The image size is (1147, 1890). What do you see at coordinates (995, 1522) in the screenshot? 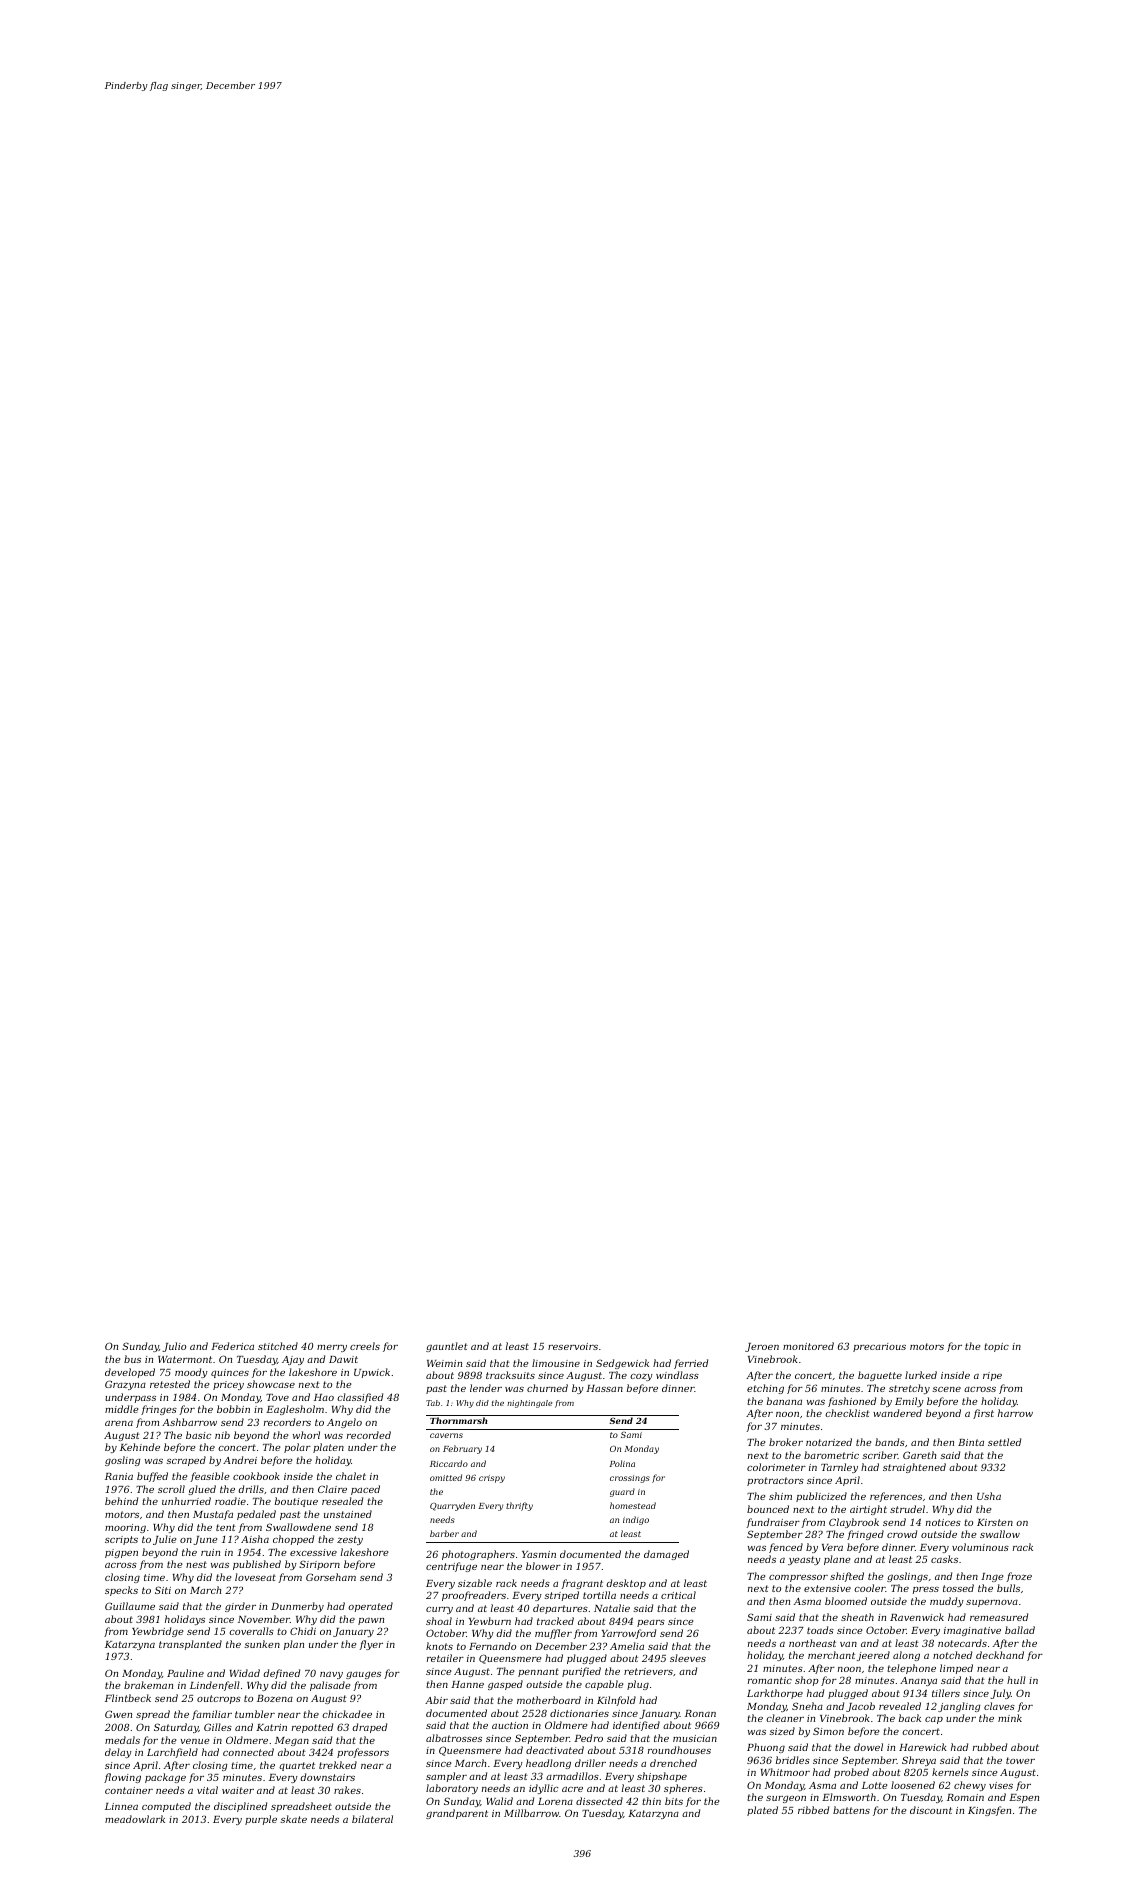
I see `Kirsten` at bounding box center [995, 1522].
